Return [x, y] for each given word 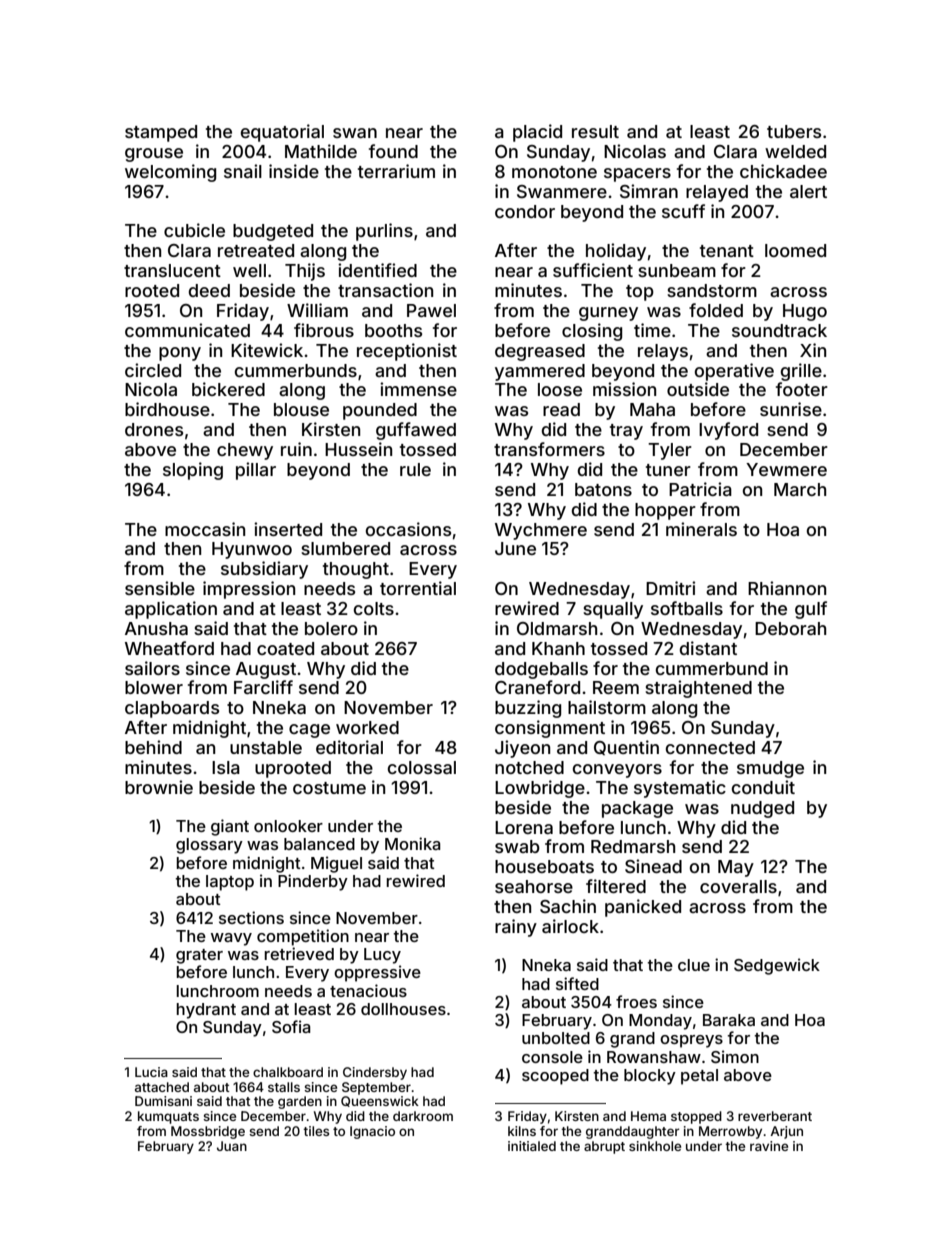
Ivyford [728, 431]
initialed [532, 1146]
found [393, 151]
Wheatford [169, 648]
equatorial [282, 133]
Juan [232, 1146]
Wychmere [541, 531]
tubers [794, 131]
